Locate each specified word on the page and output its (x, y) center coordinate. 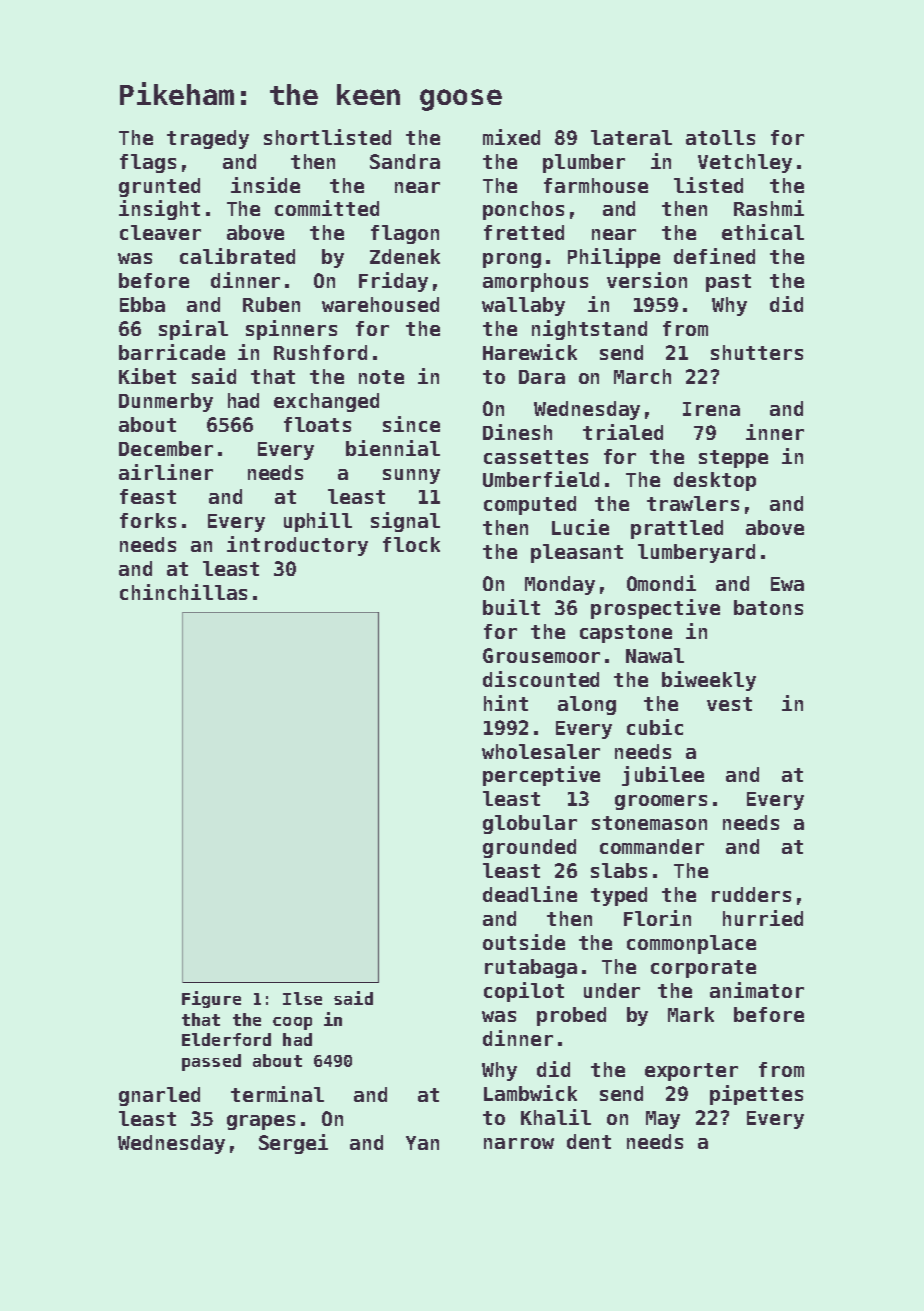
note (381, 377)
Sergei (293, 1144)
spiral (193, 330)
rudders (751, 894)
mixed (511, 137)
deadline (530, 894)
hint (506, 703)
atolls (720, 137)
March (642, 376)
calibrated (237, 256)
